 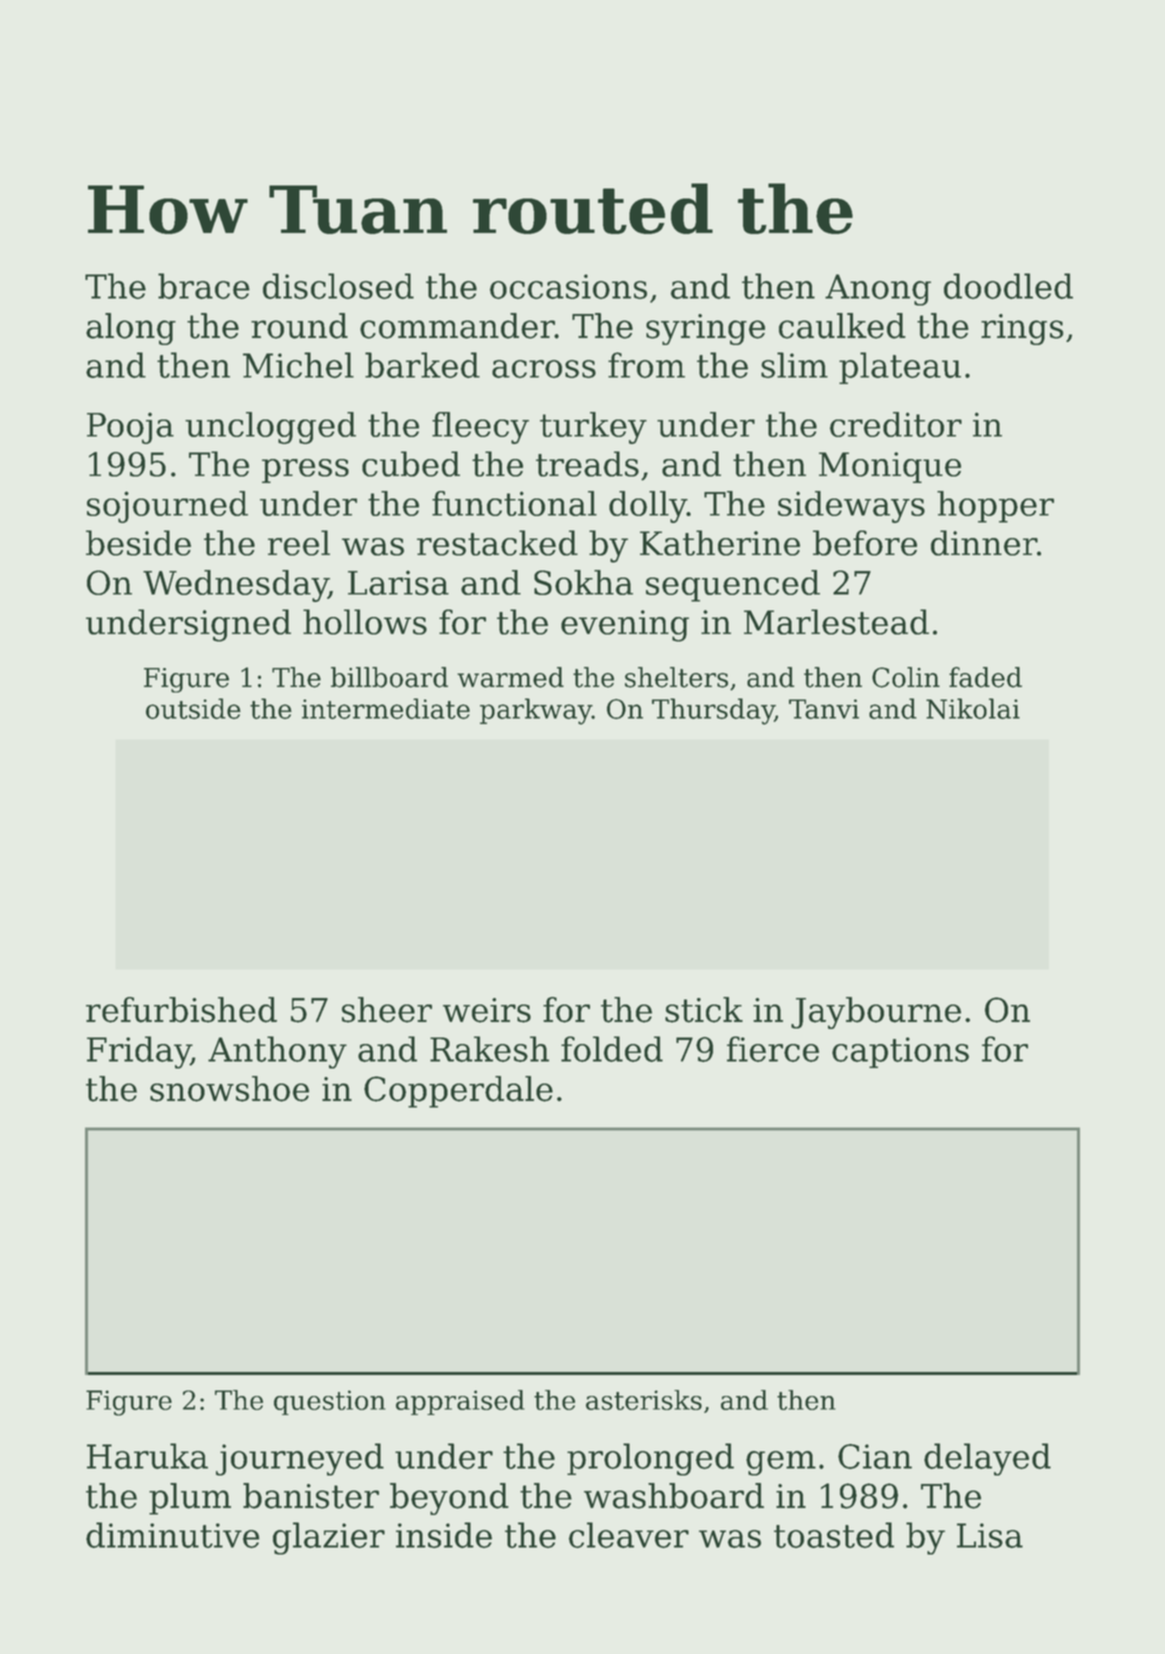 What do you see at coordinates (147, 1456) in the image?
I see `Haruka` at bounding box center [147, 1456].
